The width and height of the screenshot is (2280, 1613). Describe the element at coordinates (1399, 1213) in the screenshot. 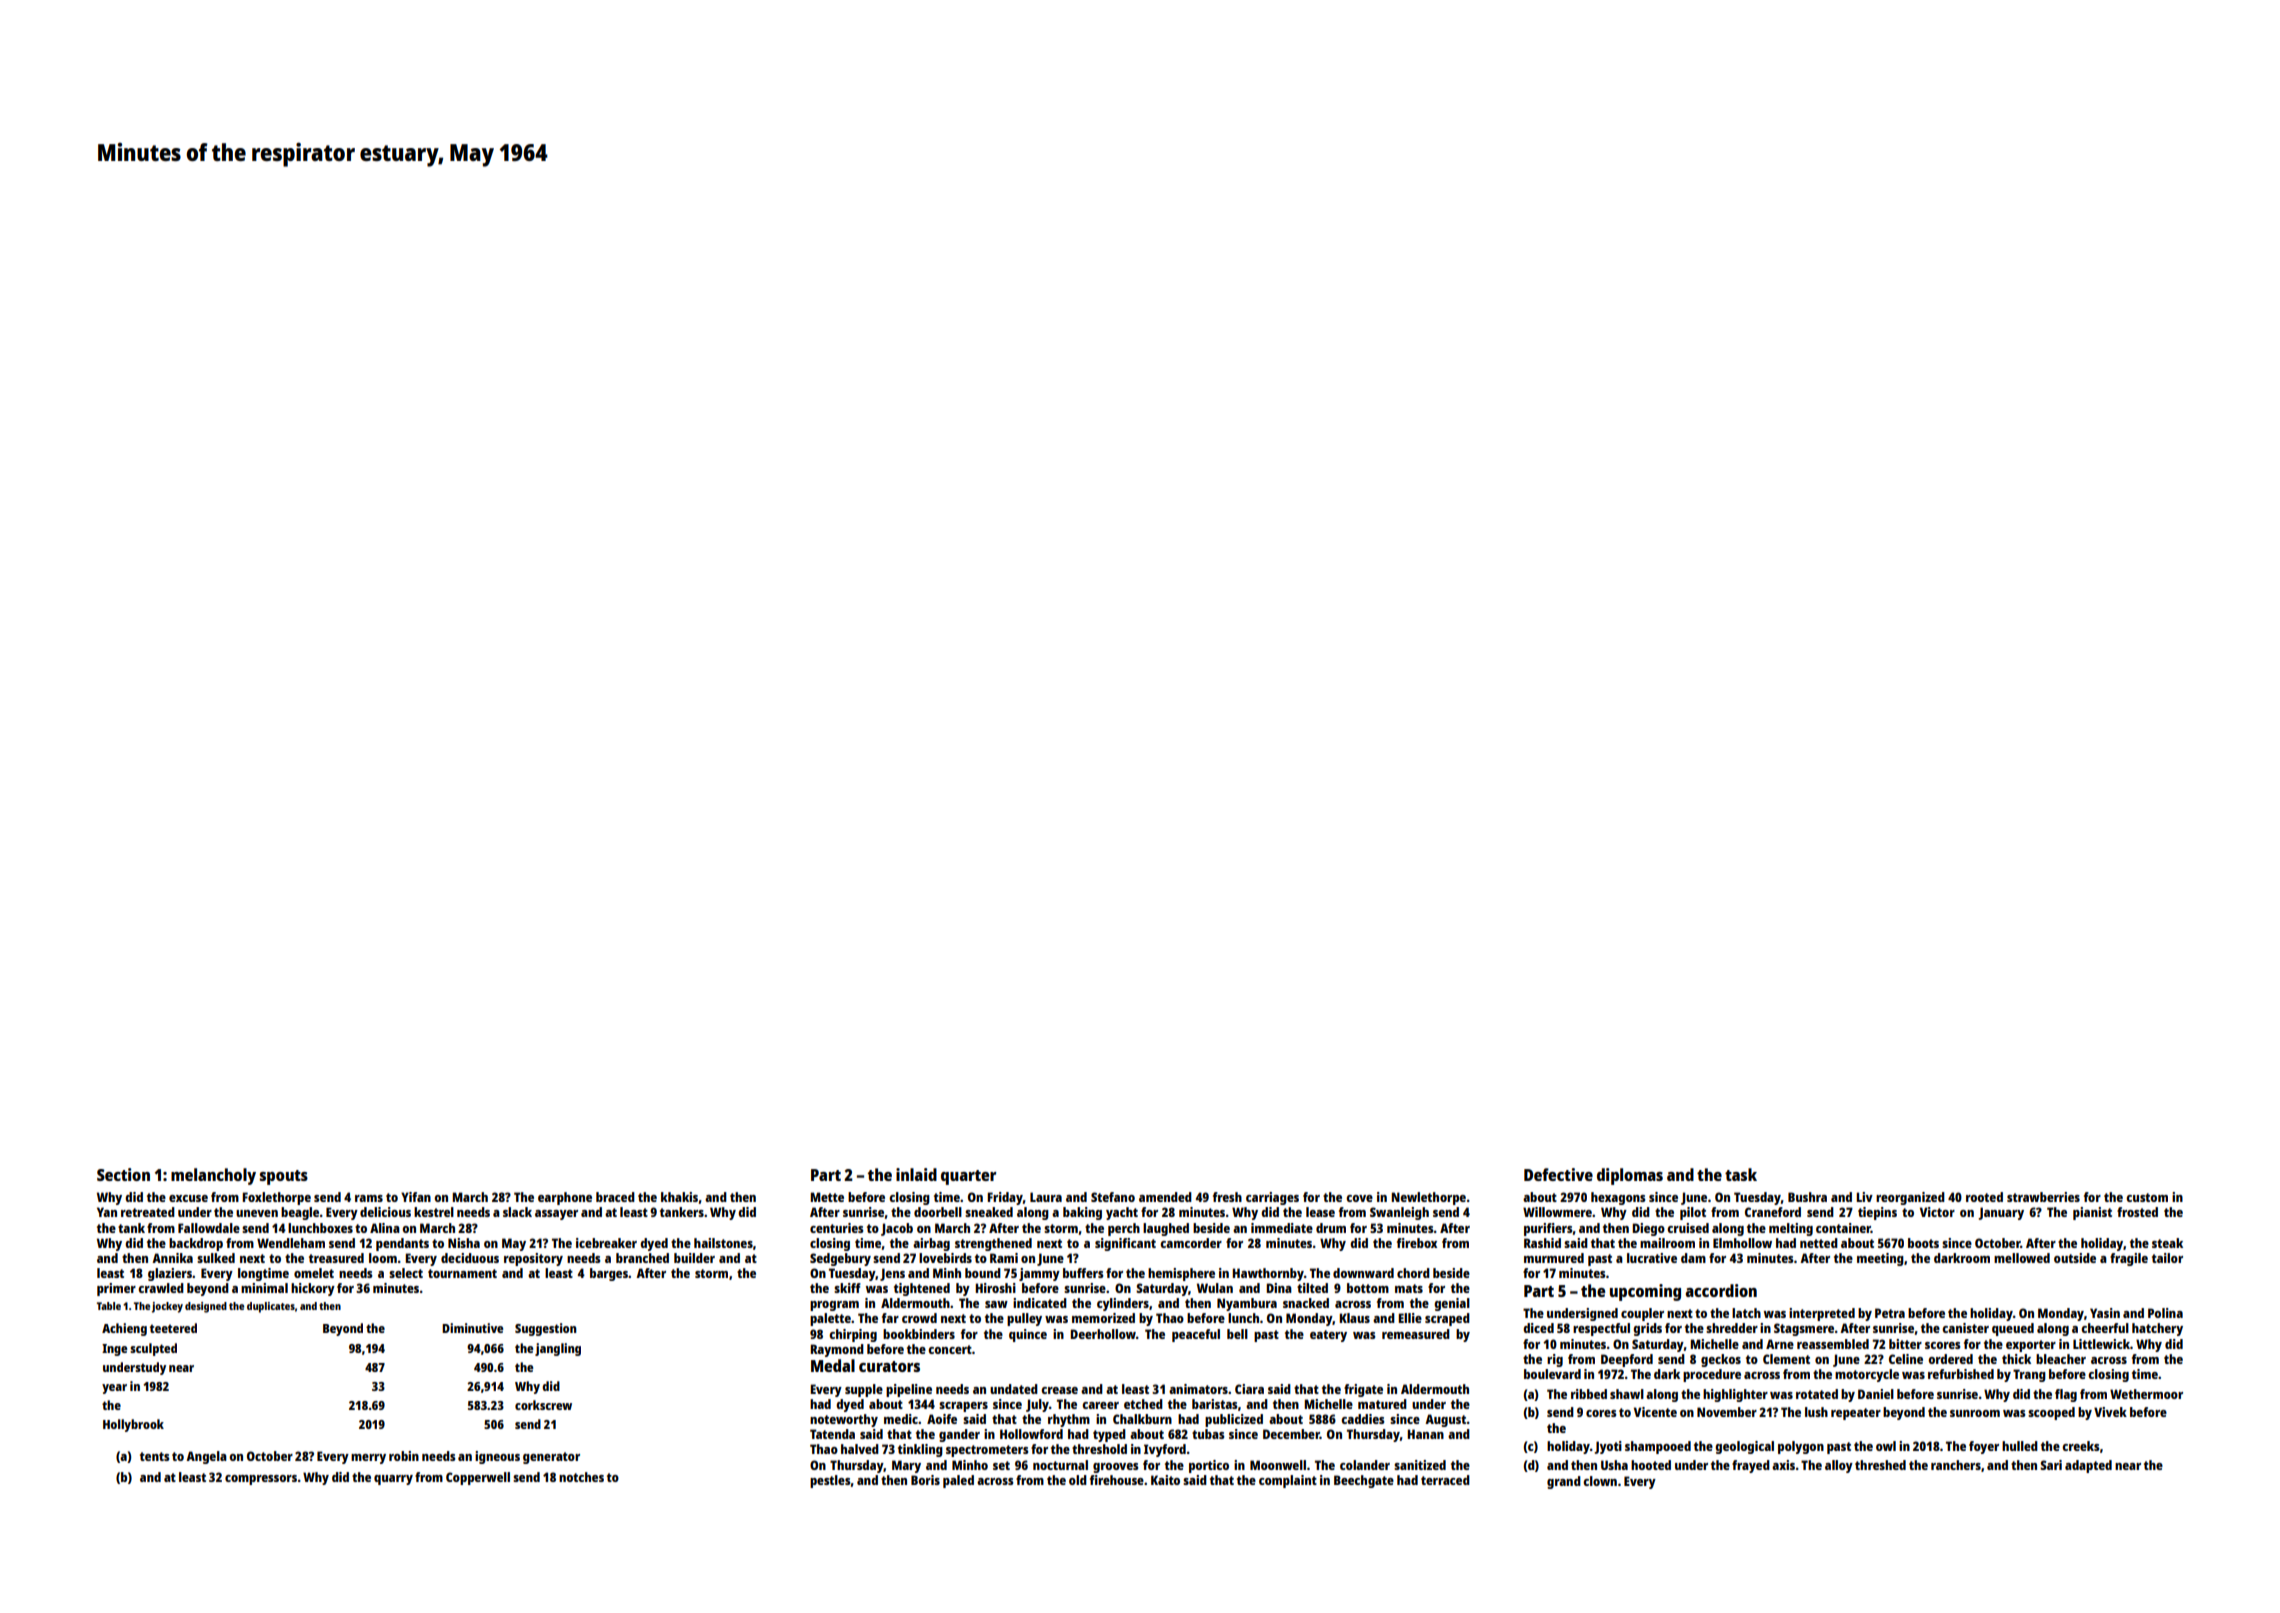

I see `Swanleigh` at that location.
